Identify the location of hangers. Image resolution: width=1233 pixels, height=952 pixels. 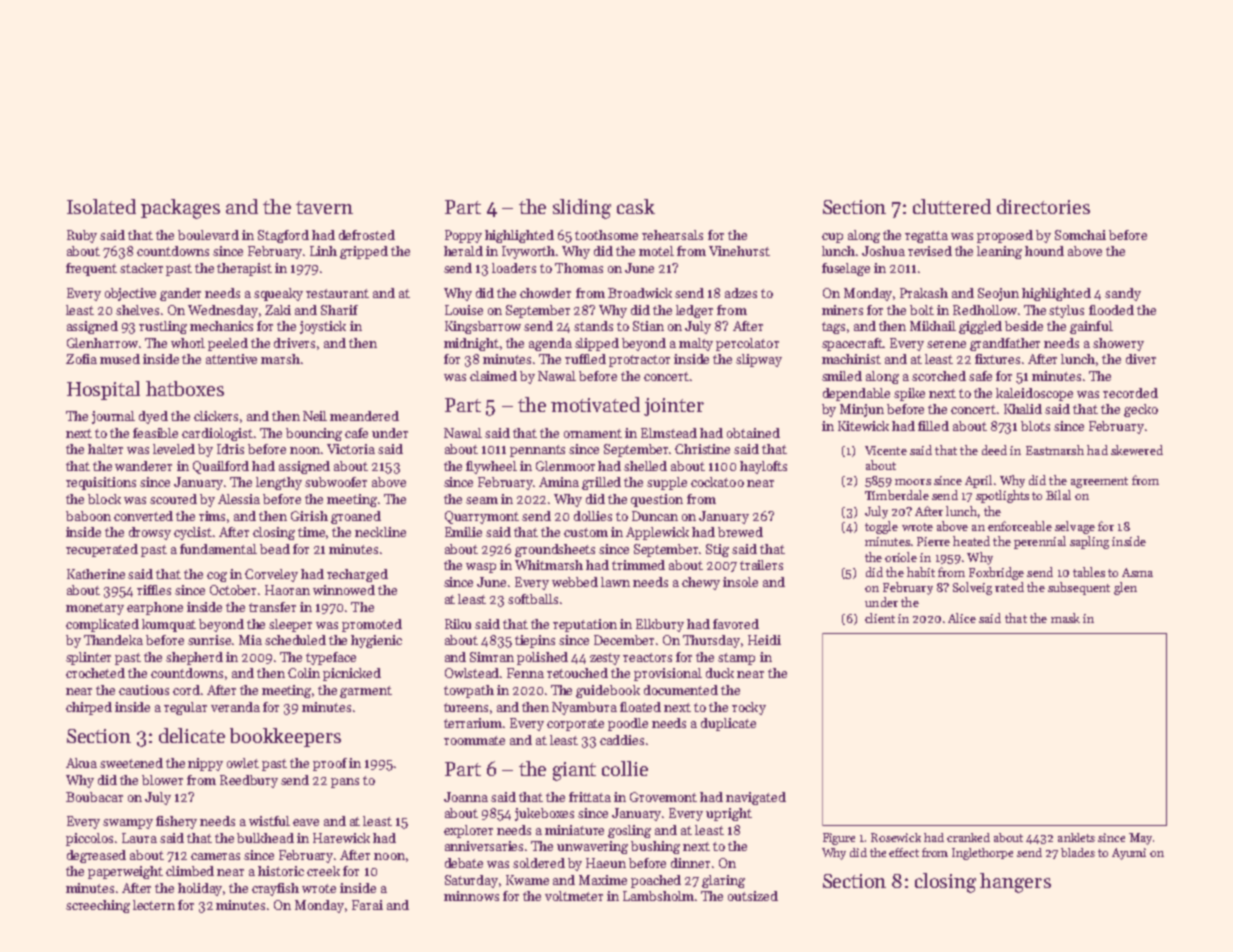
(1015, 883).
